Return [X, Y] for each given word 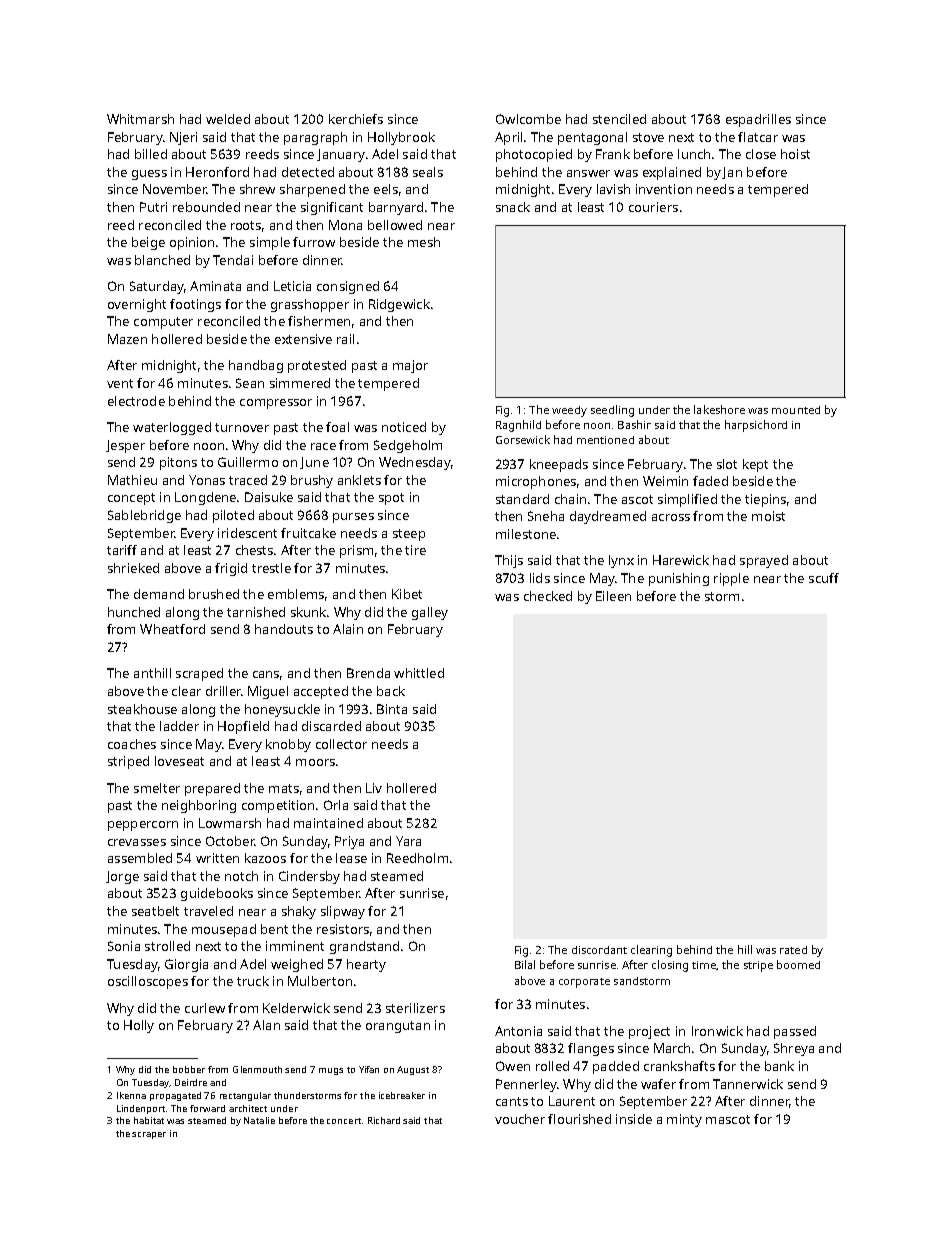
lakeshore [719, 409]
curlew [205, 1008]
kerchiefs [356, 119]
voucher [520, 1119]
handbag [256, 366]
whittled [419, 673]
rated [793, 950]
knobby [288, 745]
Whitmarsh [140, 119]
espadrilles [758, 120]
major [410, 366]
